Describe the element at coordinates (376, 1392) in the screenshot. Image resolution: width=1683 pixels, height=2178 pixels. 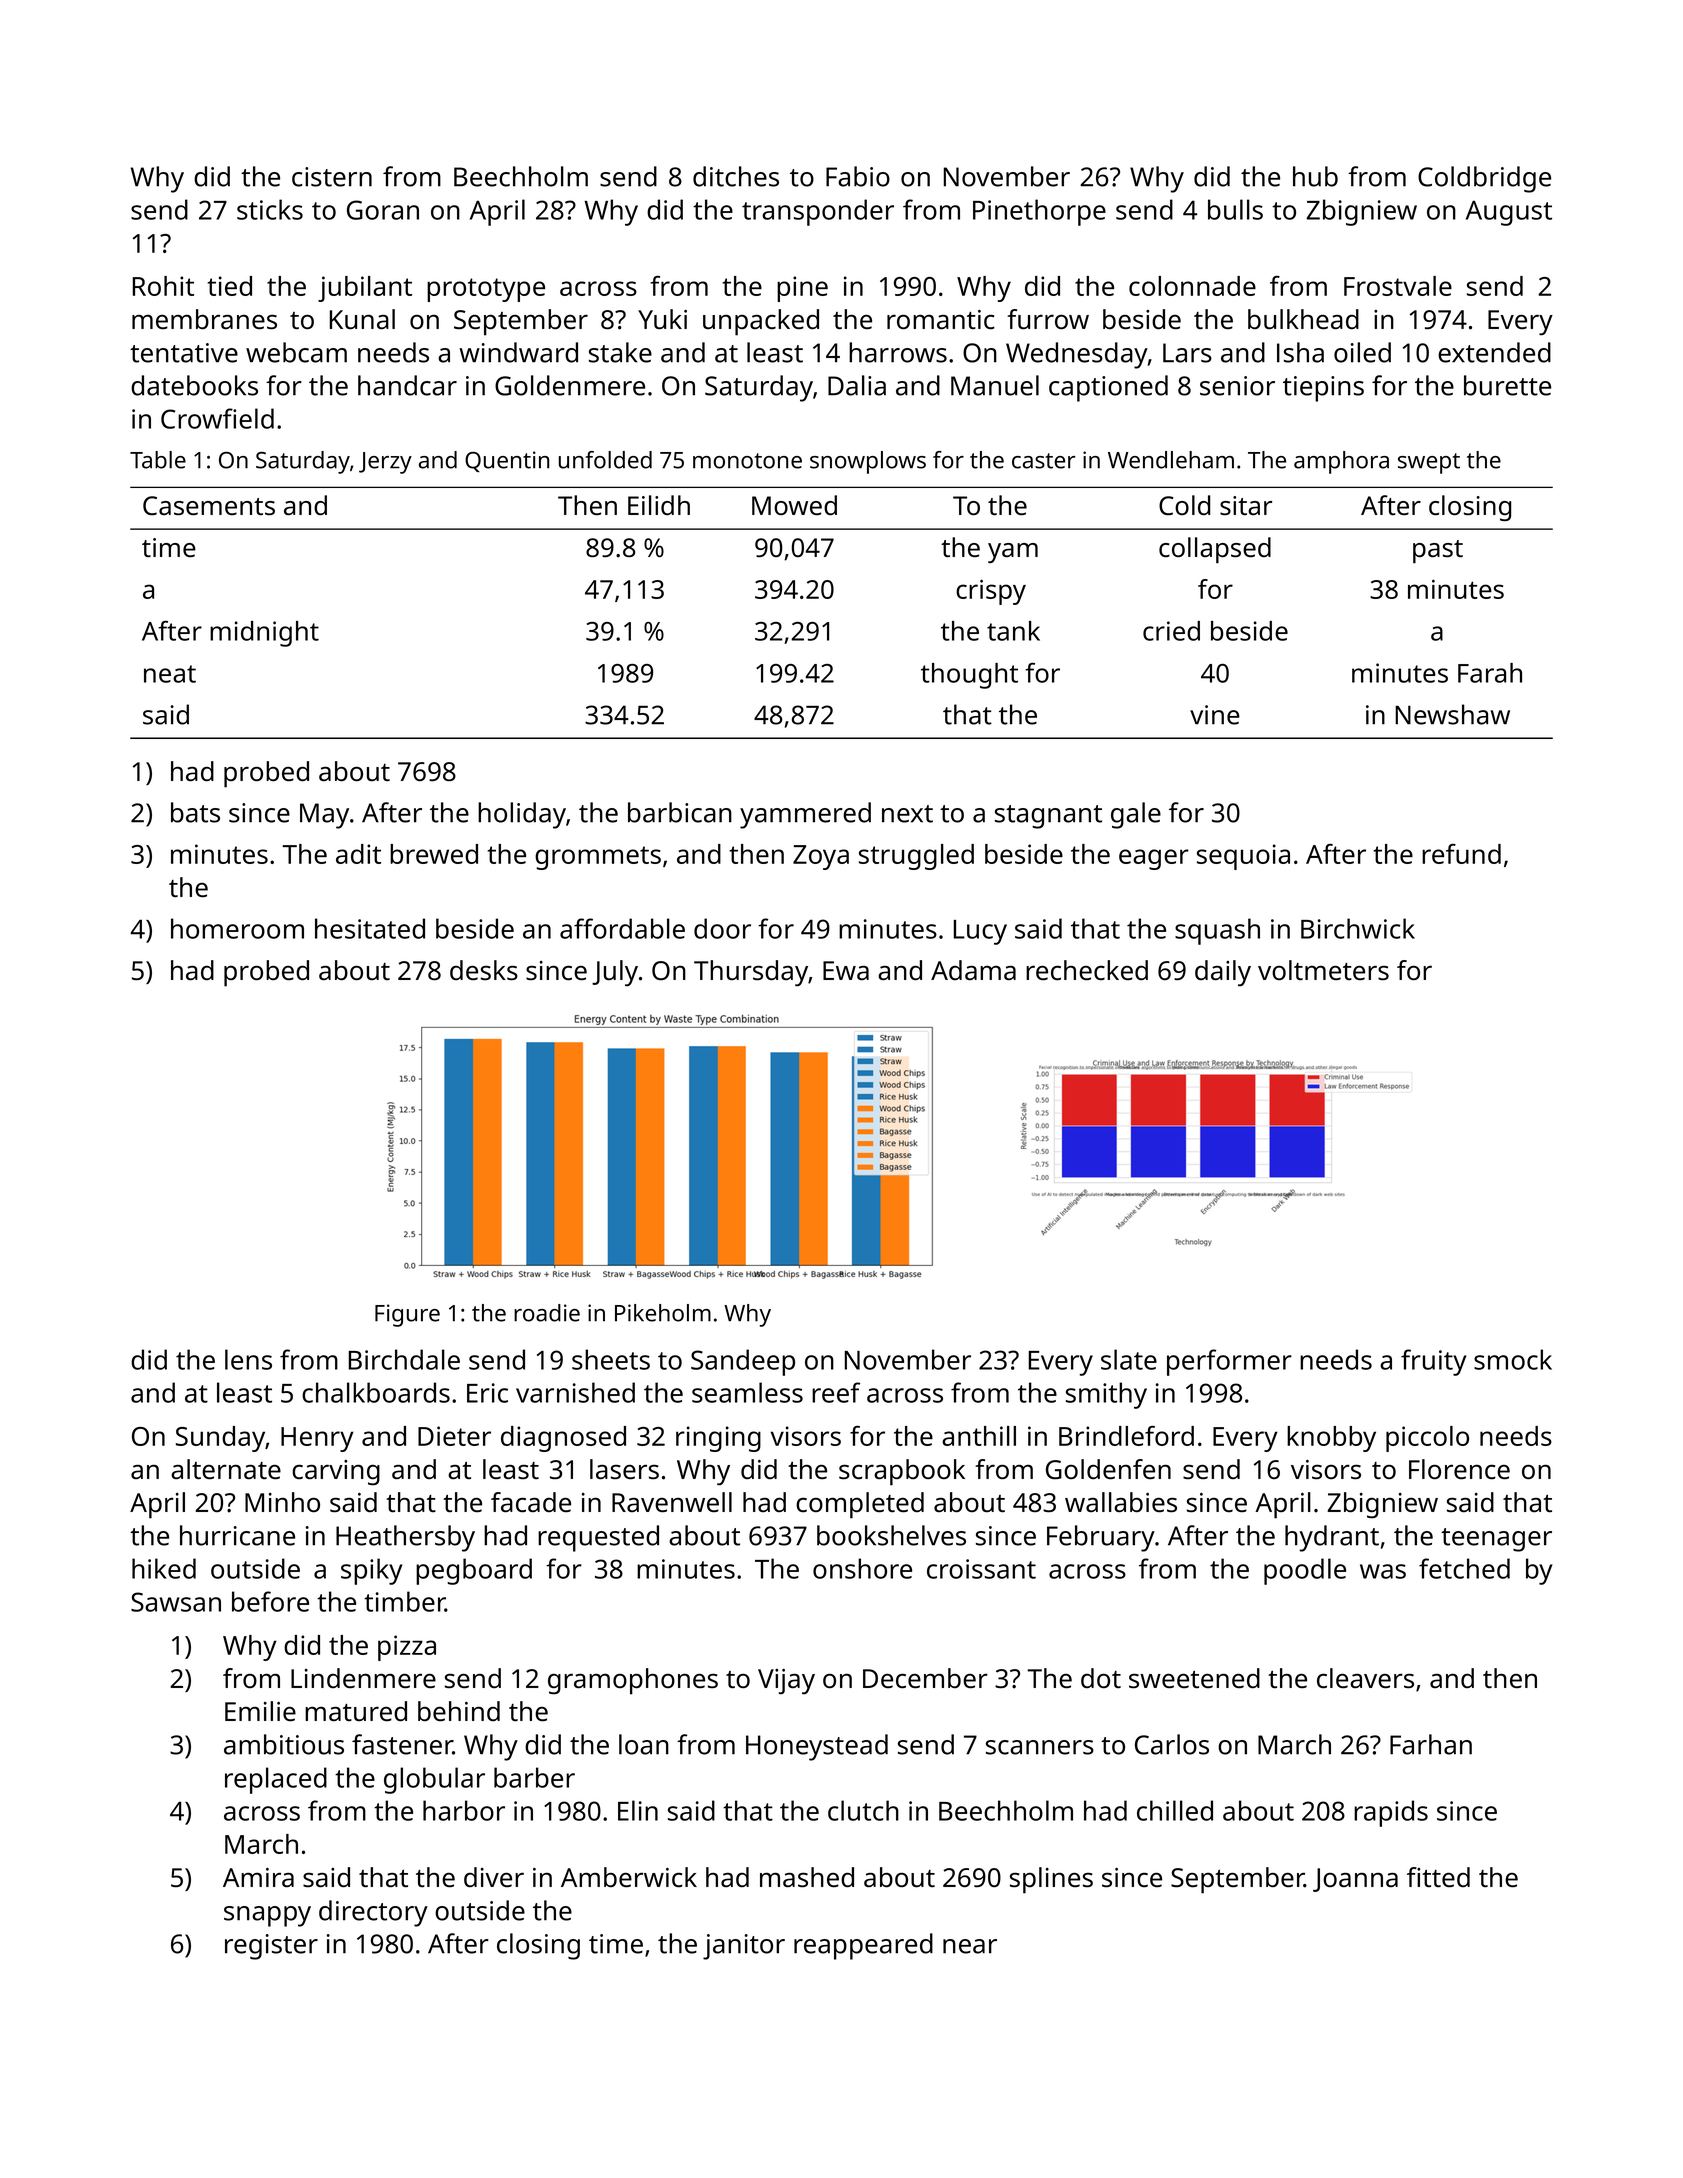
I see `chalkboards` at that location.
